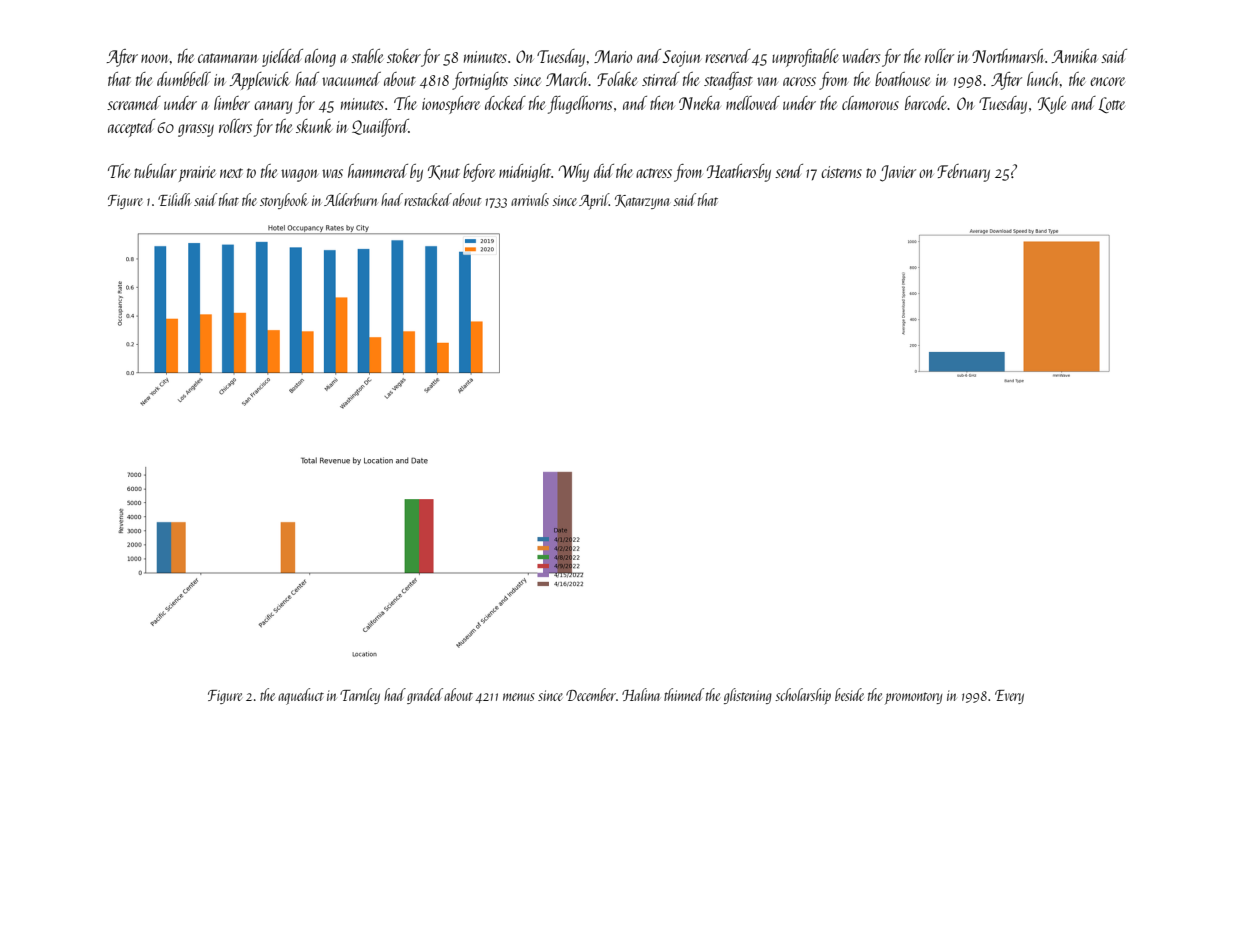  Describe the element at coordinates (642, 202) in the screenshot. I see `Katarzyna` at that location.
